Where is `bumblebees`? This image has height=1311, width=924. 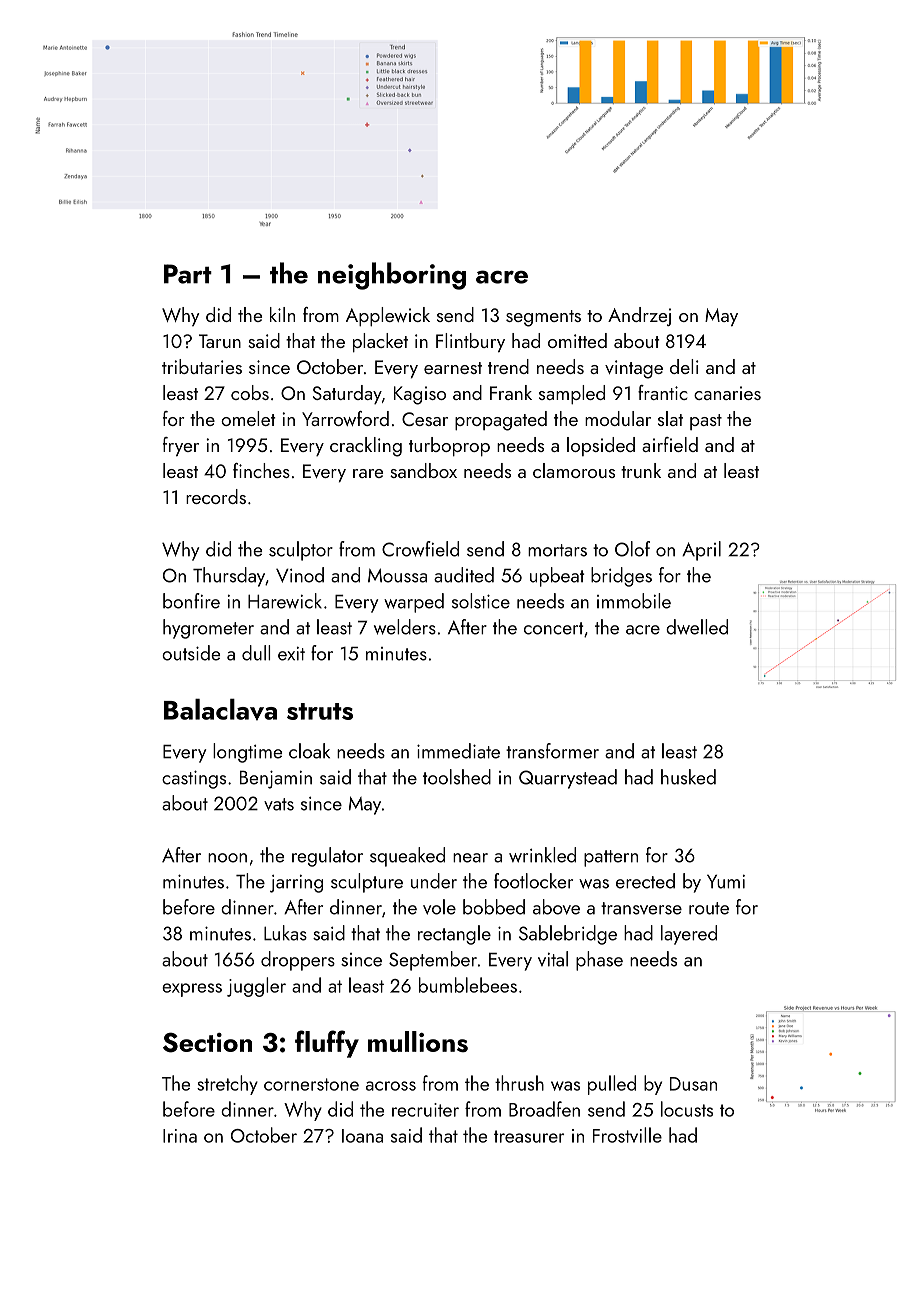
bumblebees is located at coordinates (468, 985).
